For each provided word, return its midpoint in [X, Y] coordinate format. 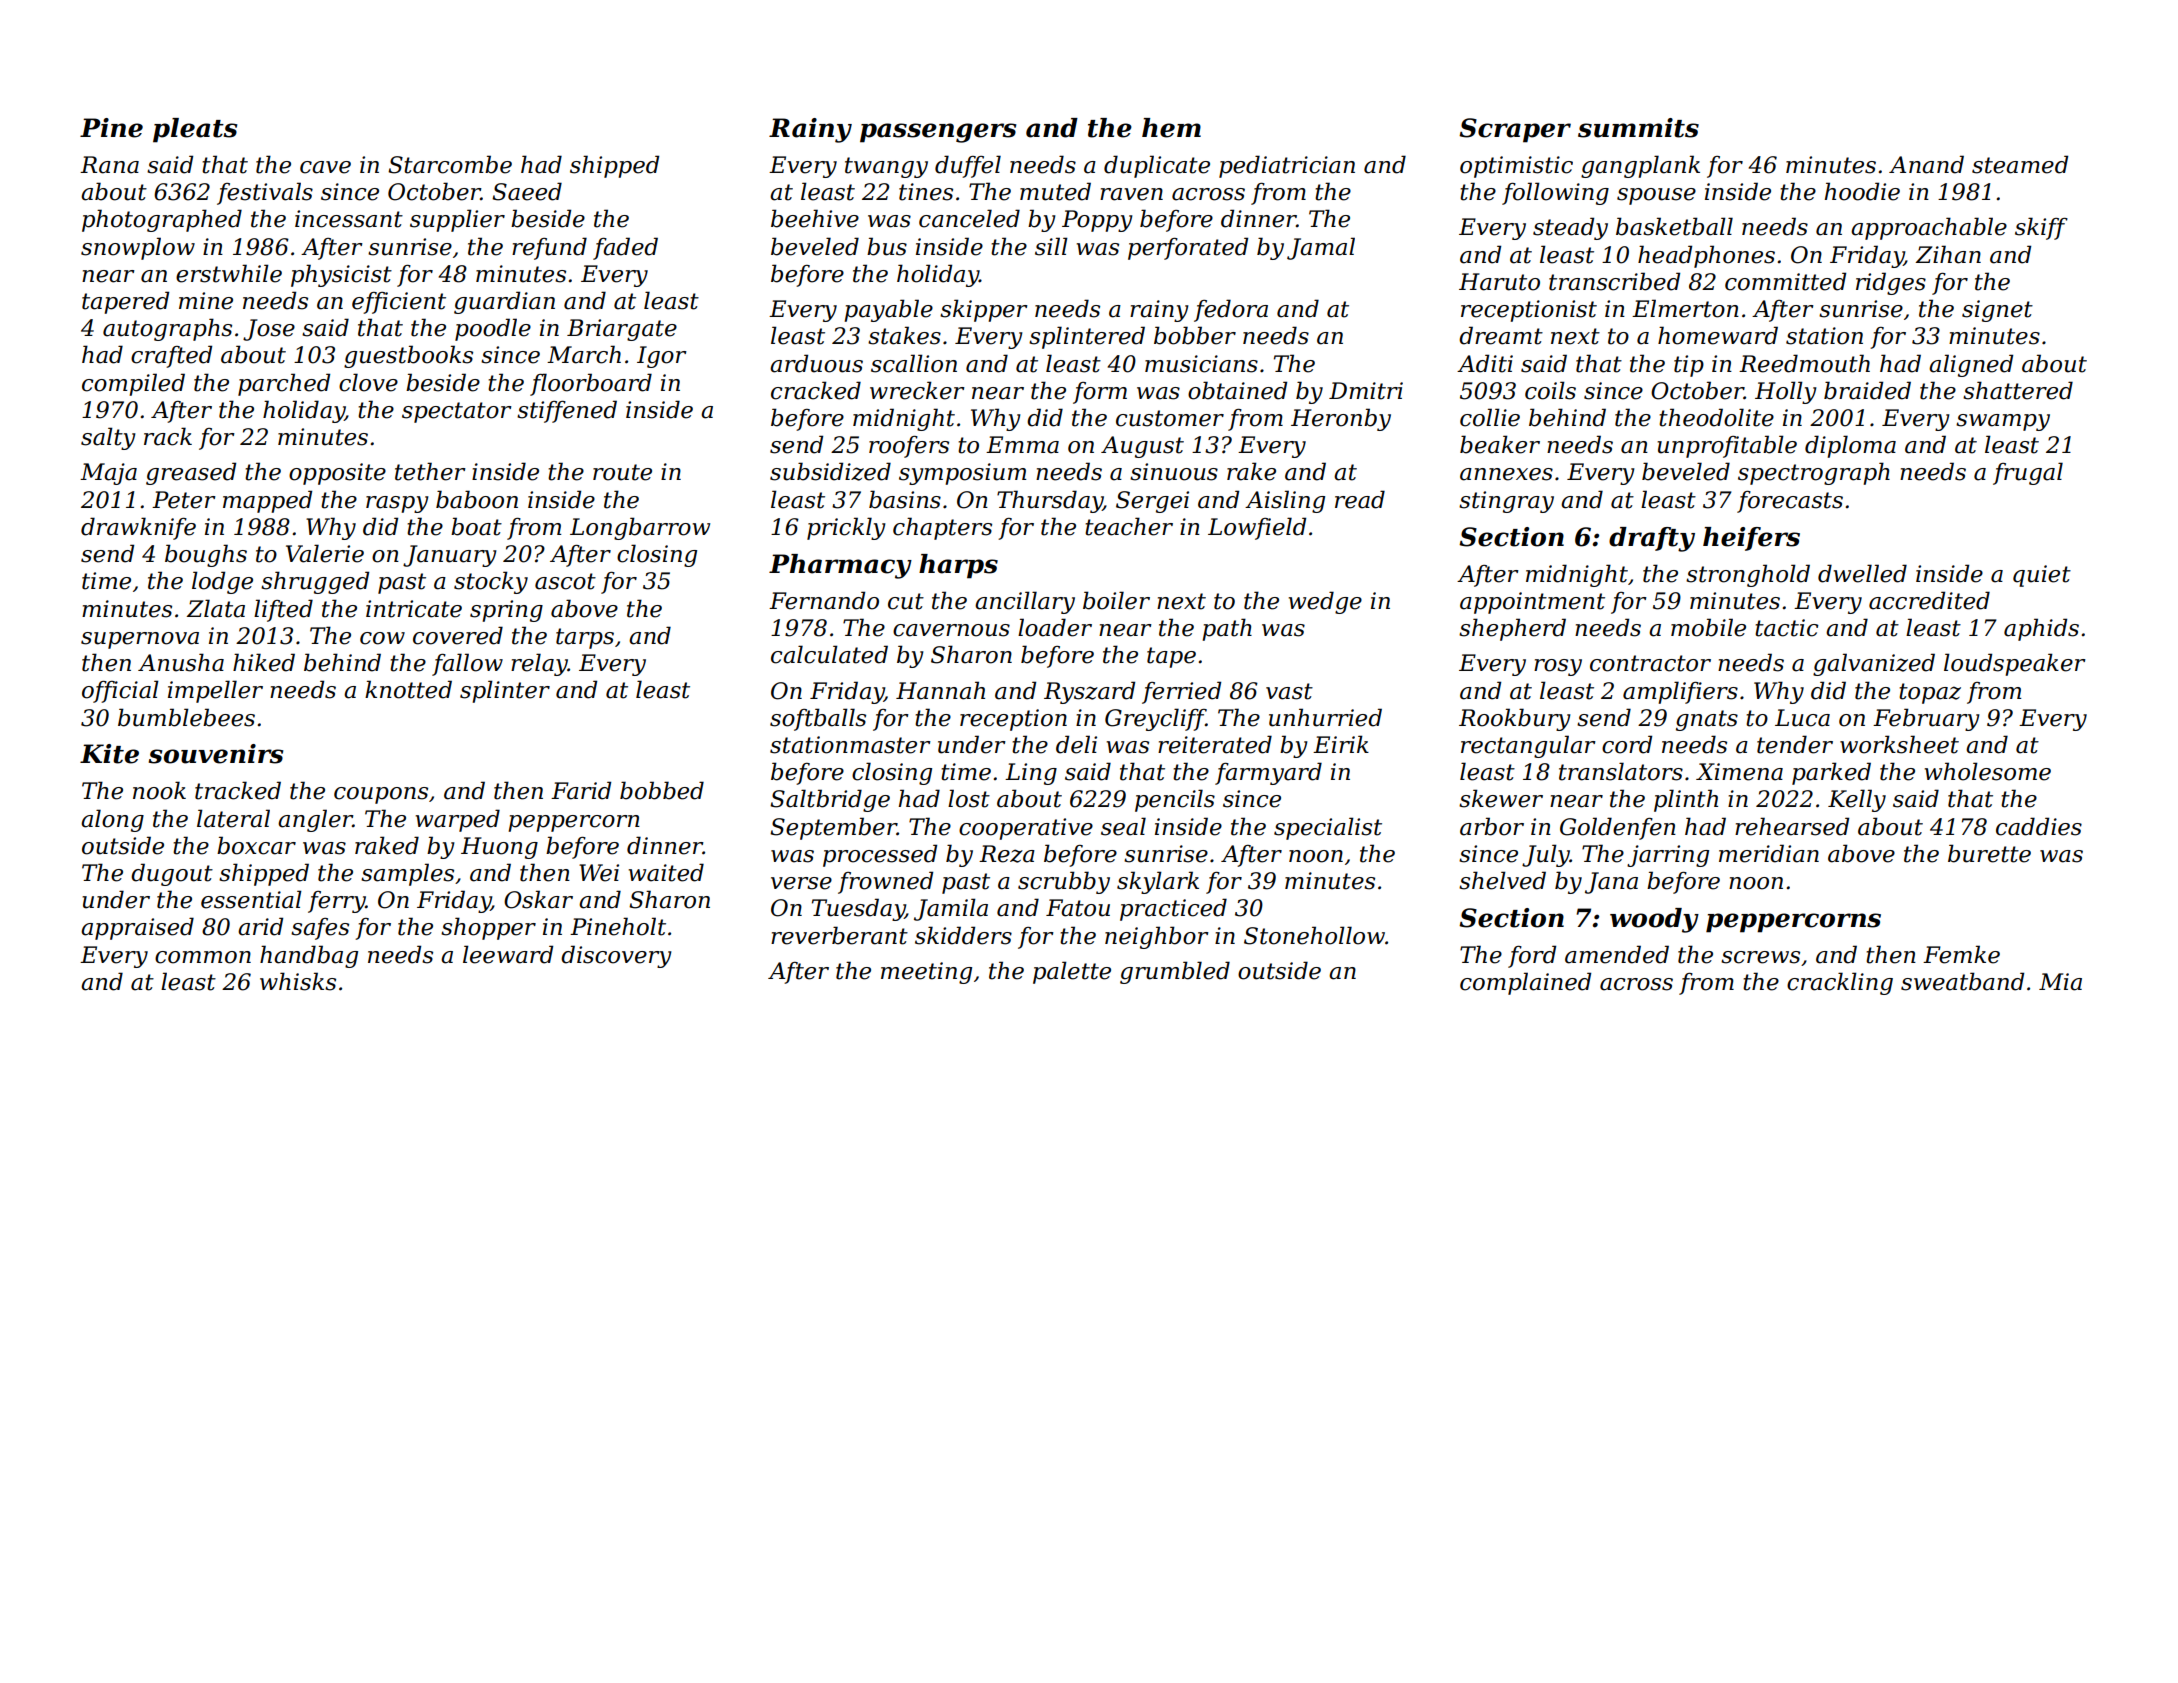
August [1142, 447]
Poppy [1097, 221]
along [112, 820]
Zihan [1948, 254]
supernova [140, 640]
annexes [1506, 474]
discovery [616, 956]
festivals [265, 193]
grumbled [1175, 972]
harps [958, 566]
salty [108, 438]
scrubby [1064, 882]
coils [1550, 390]
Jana [1611, 883]
